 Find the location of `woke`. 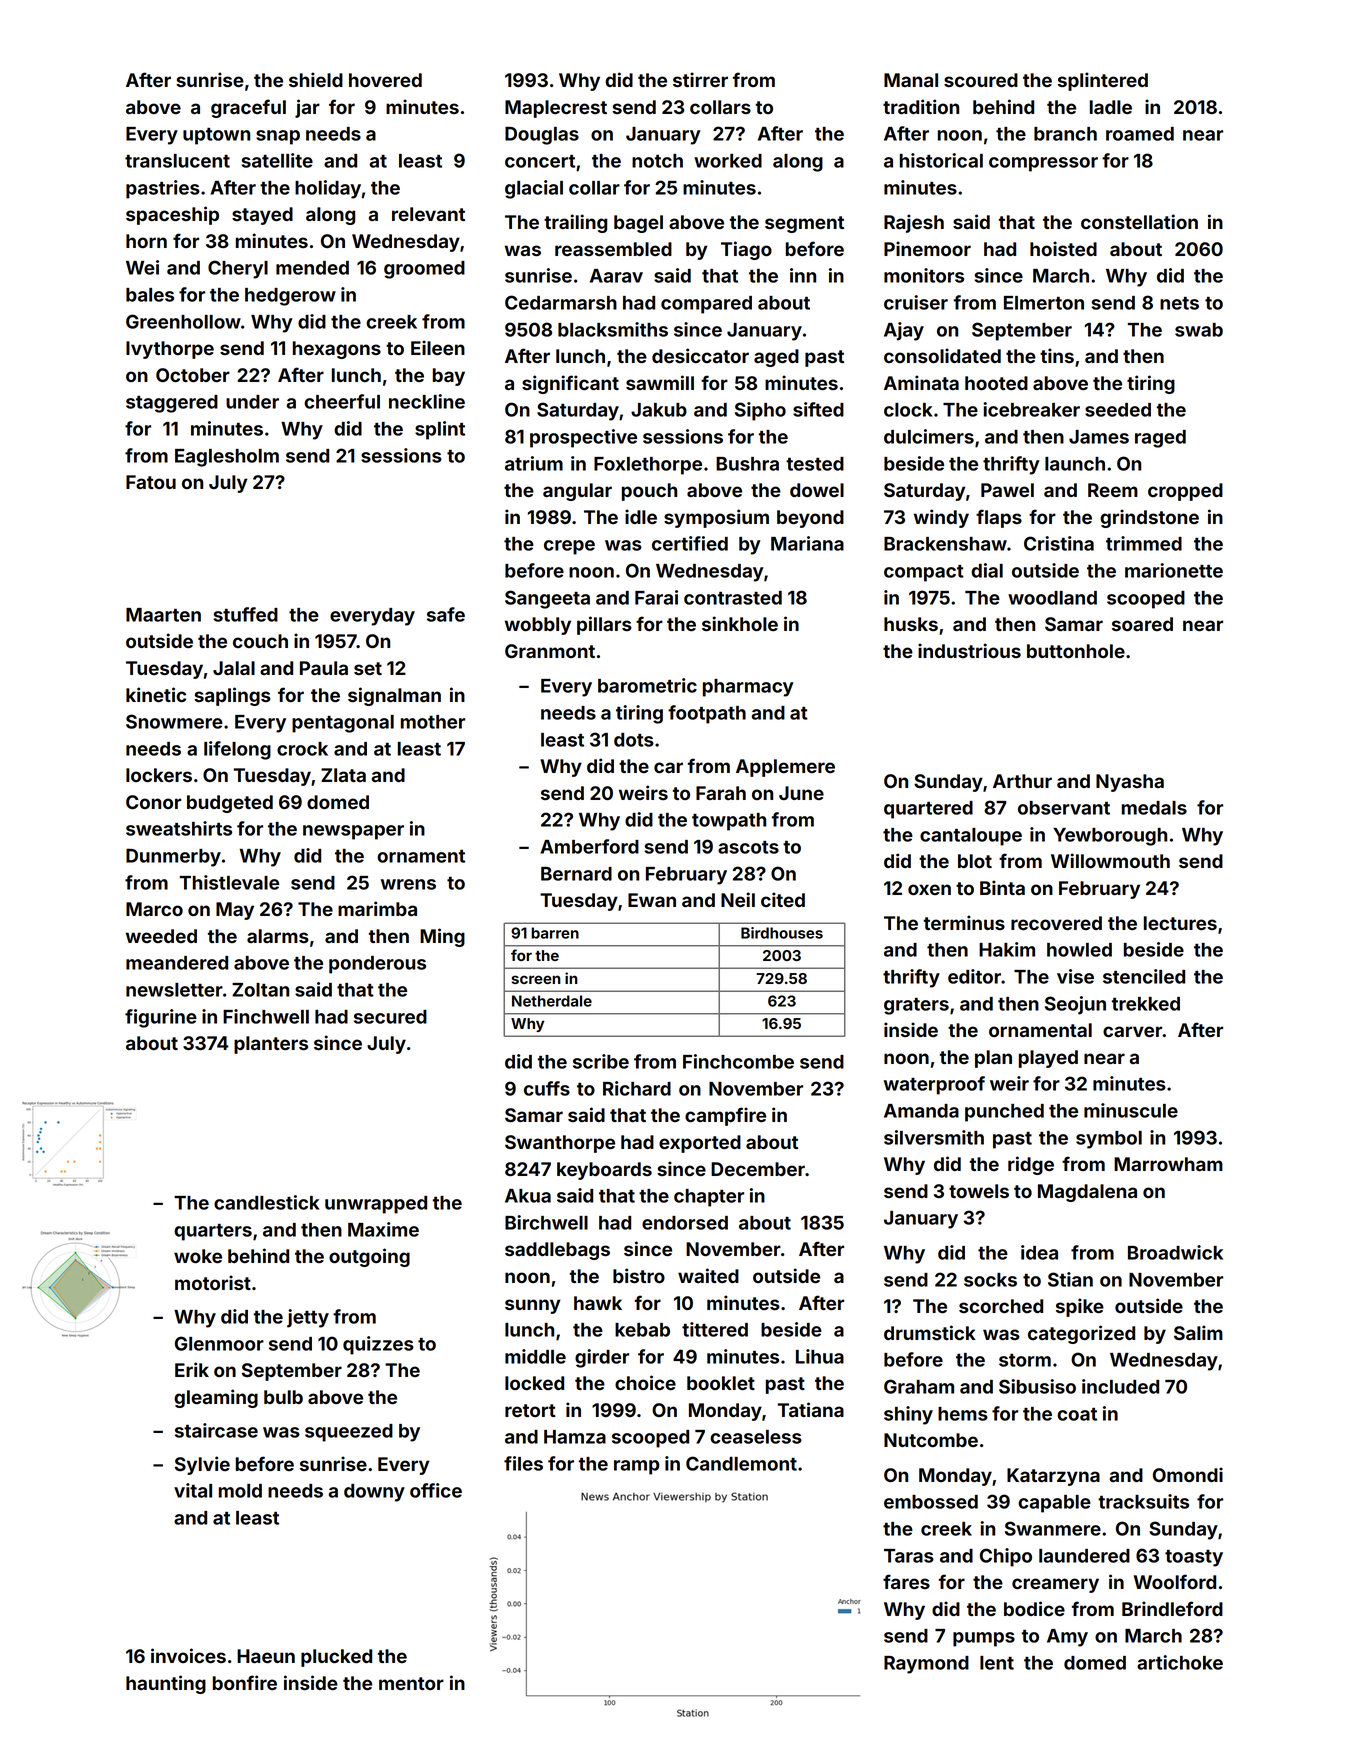

woke is located at coordinates (198, 1256).
